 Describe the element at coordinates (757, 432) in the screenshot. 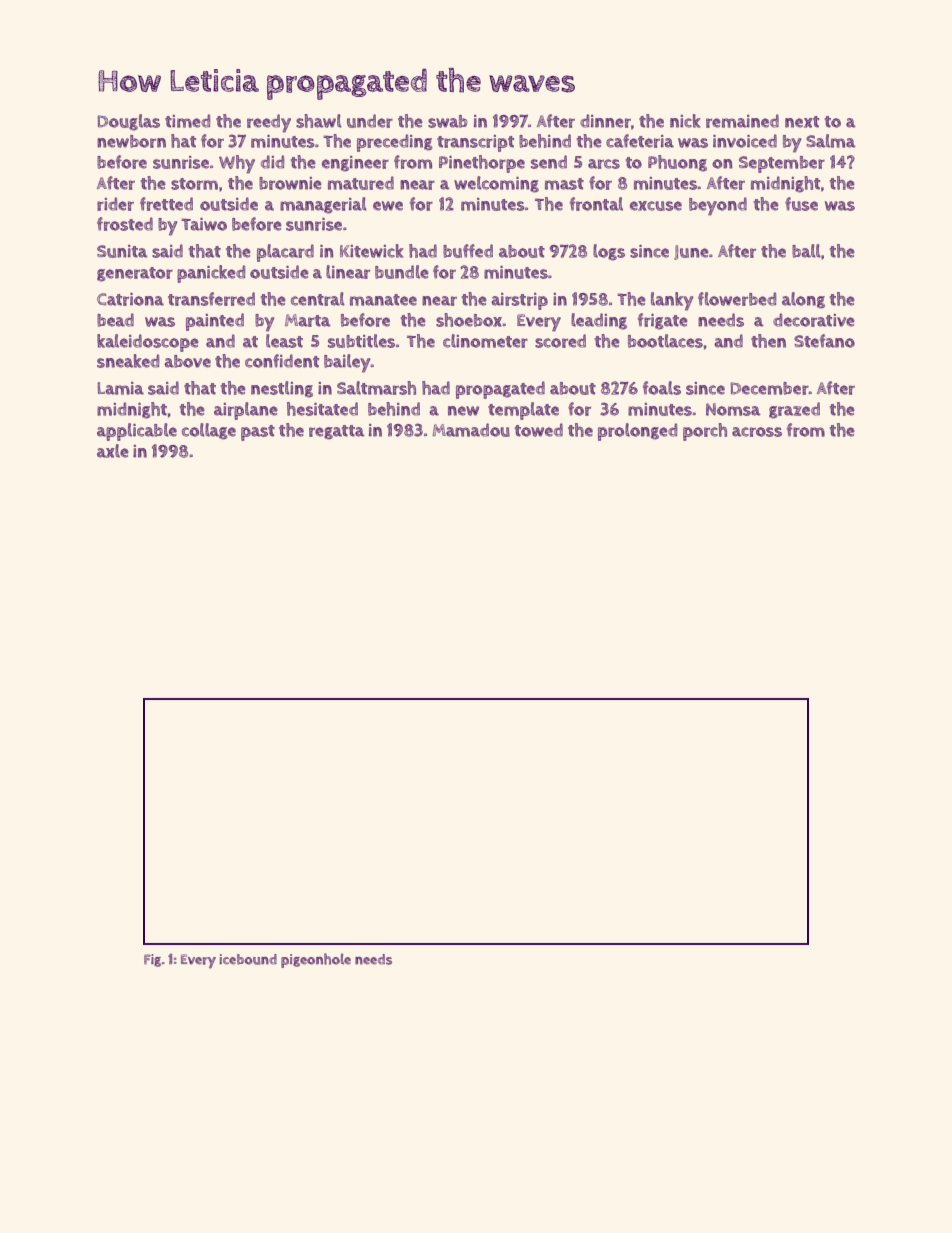

I see `across` at that location.
